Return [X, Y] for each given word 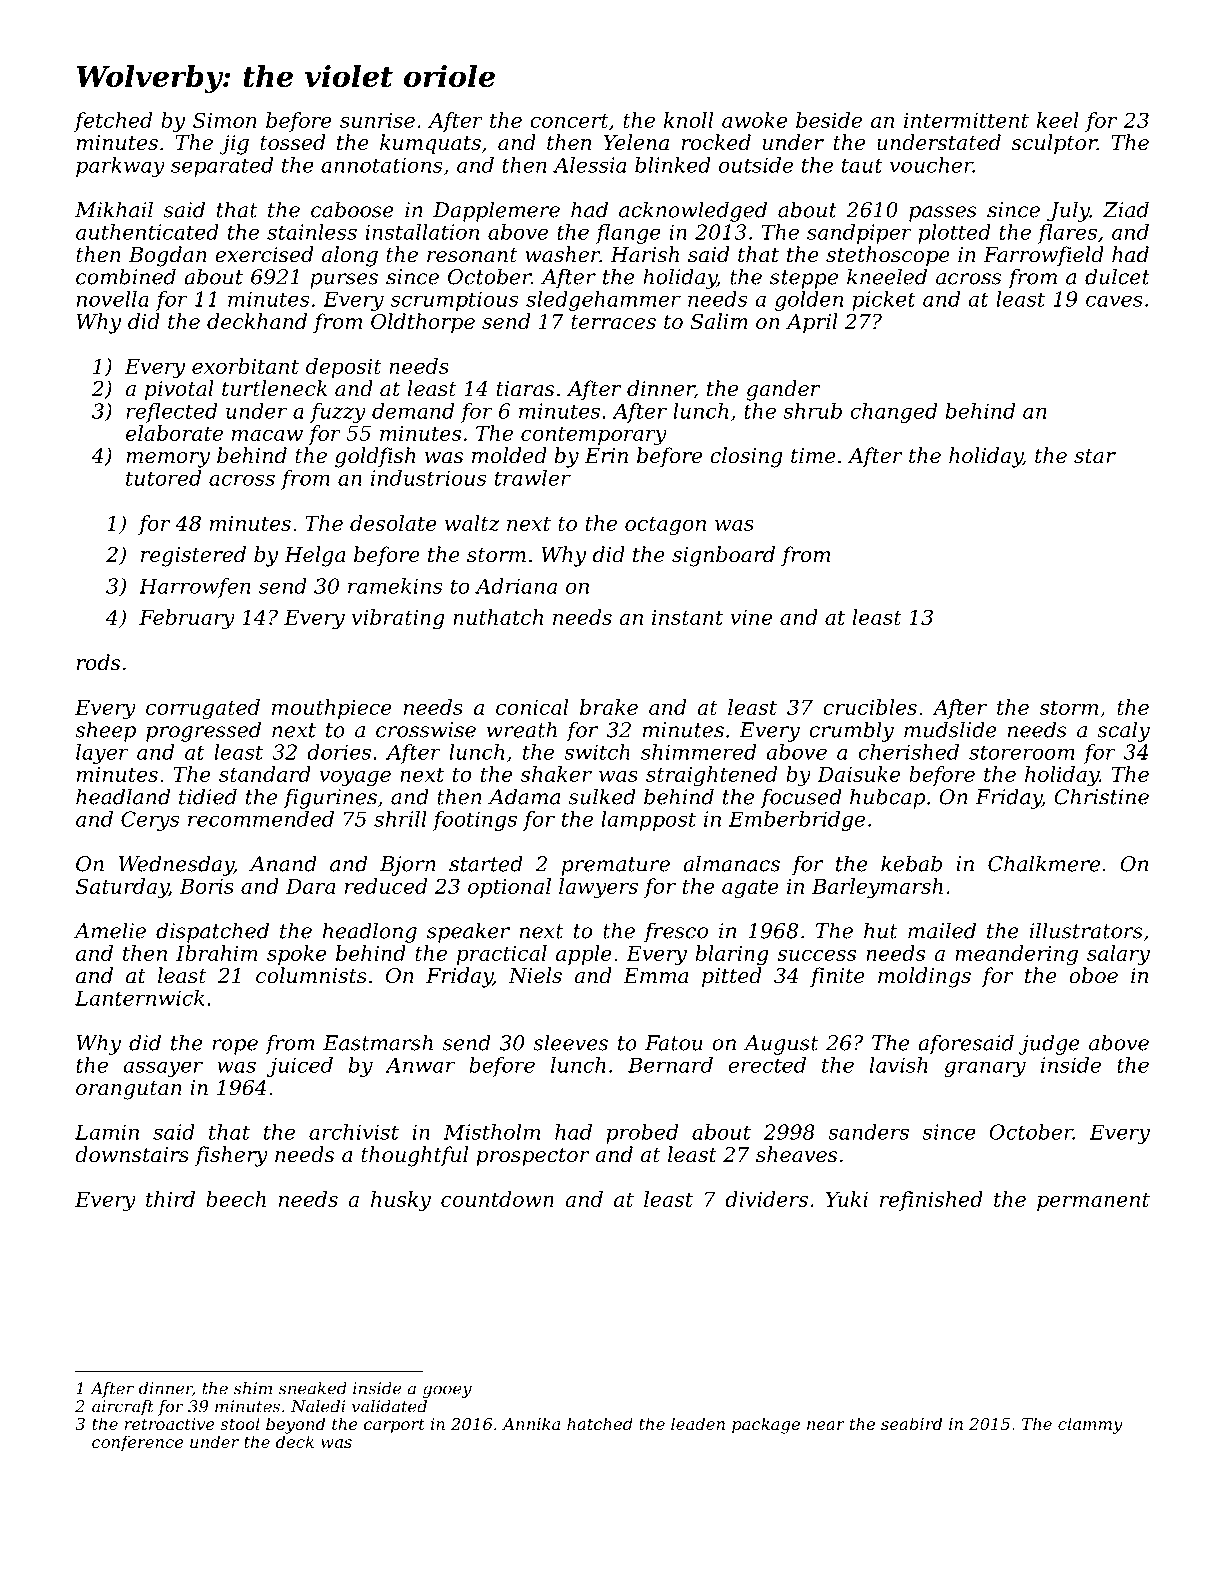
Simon [225, 120]
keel [1058, 120]
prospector [533, 1157]
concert [569, 121]
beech [236, 1199]
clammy [1090, 1425]
